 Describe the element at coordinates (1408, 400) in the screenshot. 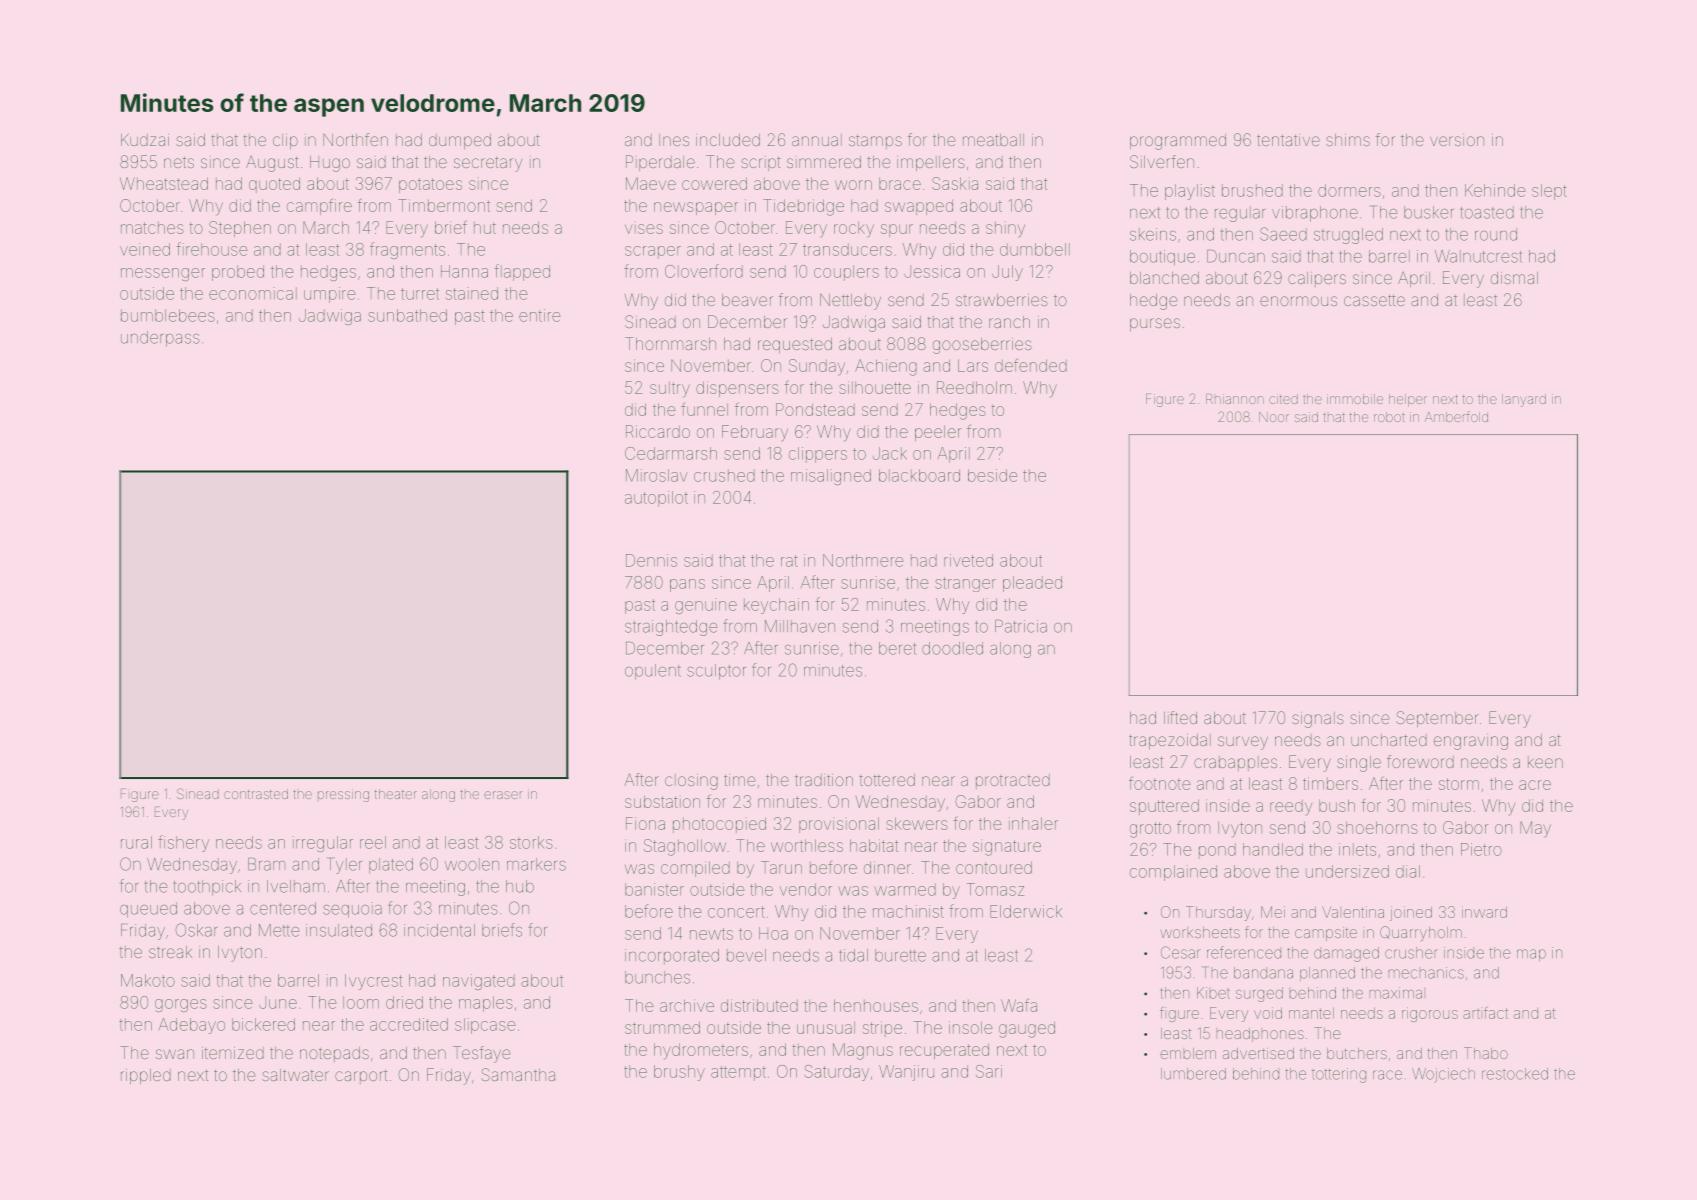

I see `helper` at that location.
